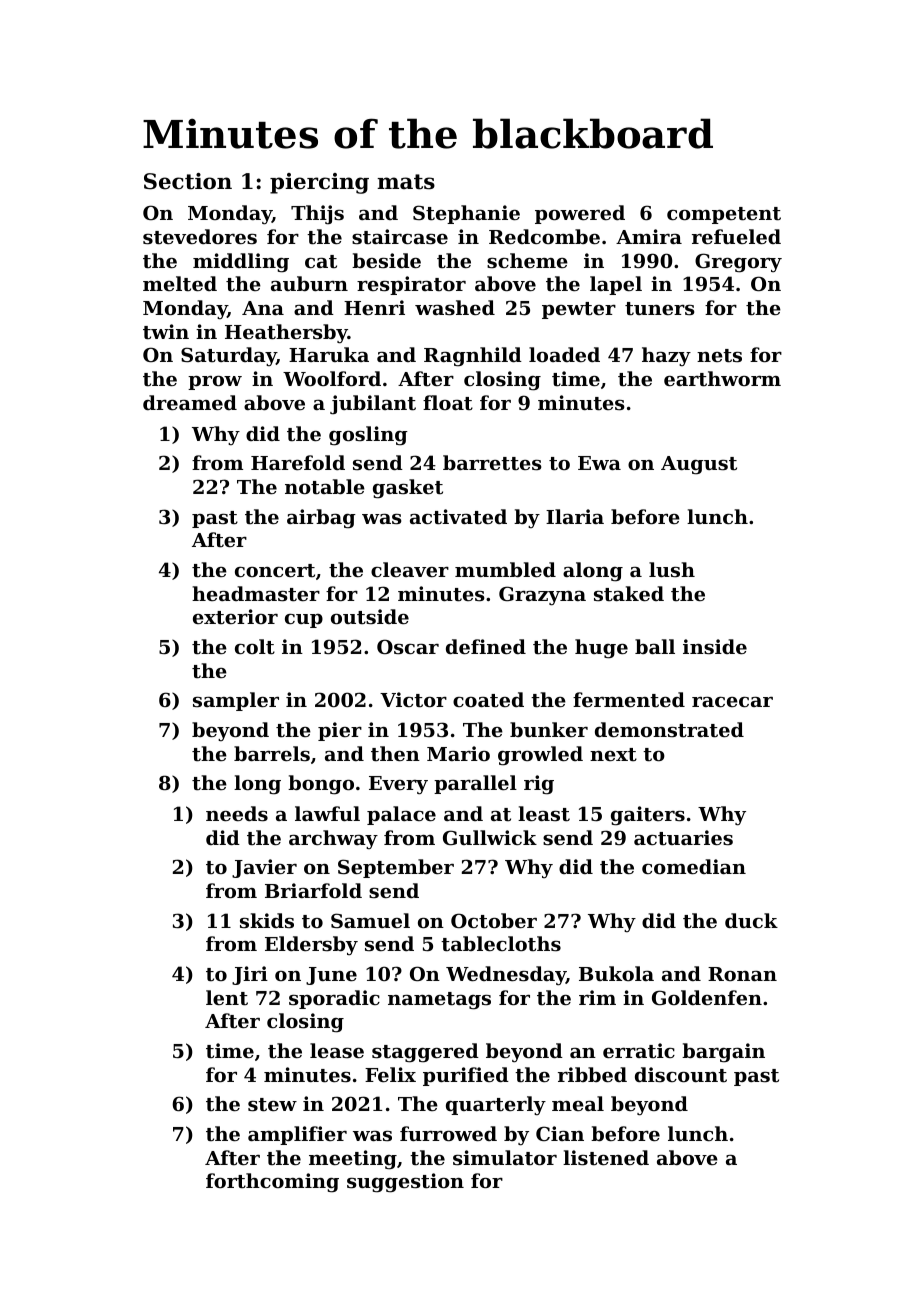 Image resolution: width=924 pixels, height=1311 pixels. I want to click on Victor, so click(413, 700).
